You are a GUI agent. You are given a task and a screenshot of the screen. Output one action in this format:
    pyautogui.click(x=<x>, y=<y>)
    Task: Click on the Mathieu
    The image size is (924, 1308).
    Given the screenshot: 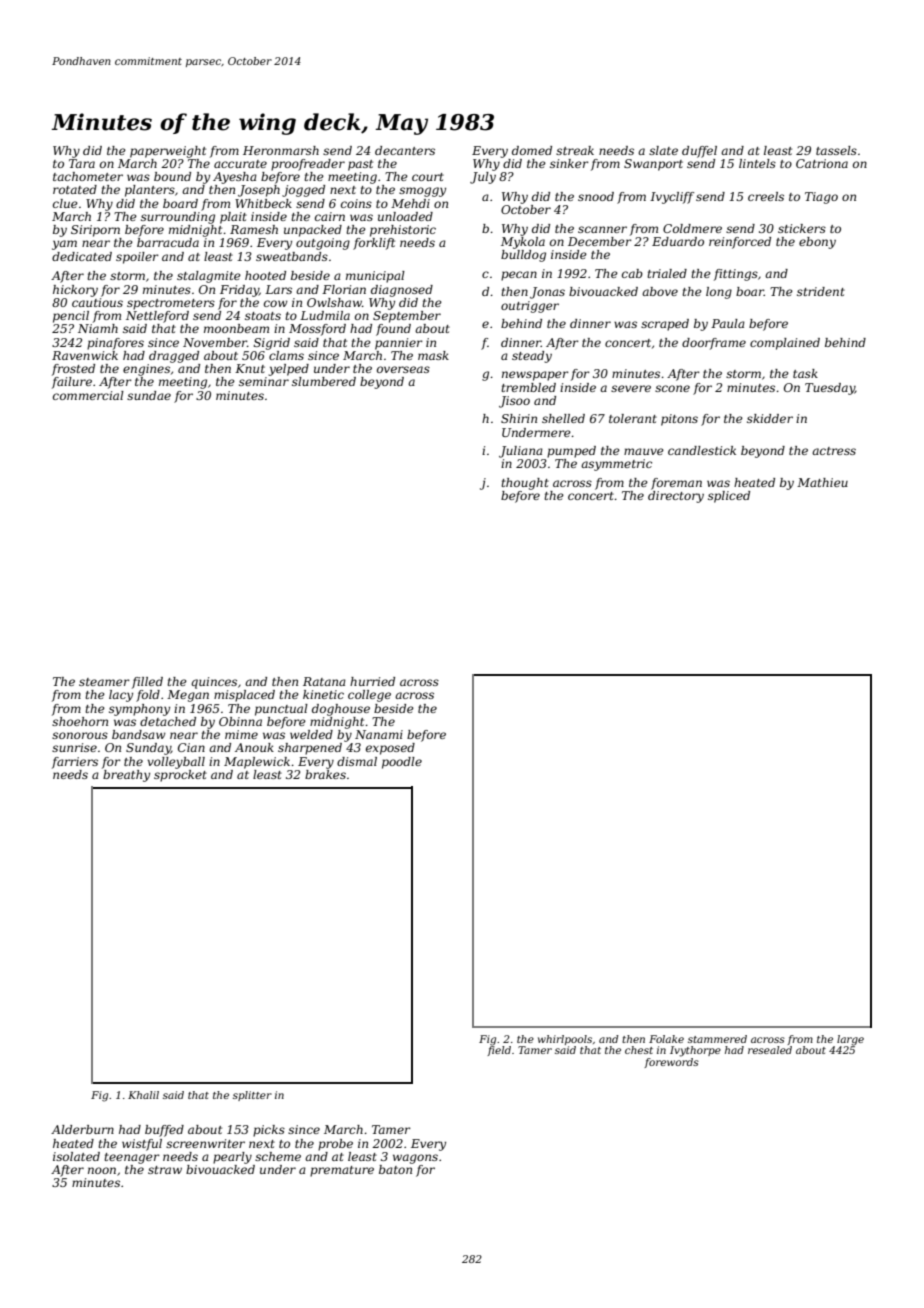 What is the action you would take?
    pyautogui.click(x=822, y=482)
